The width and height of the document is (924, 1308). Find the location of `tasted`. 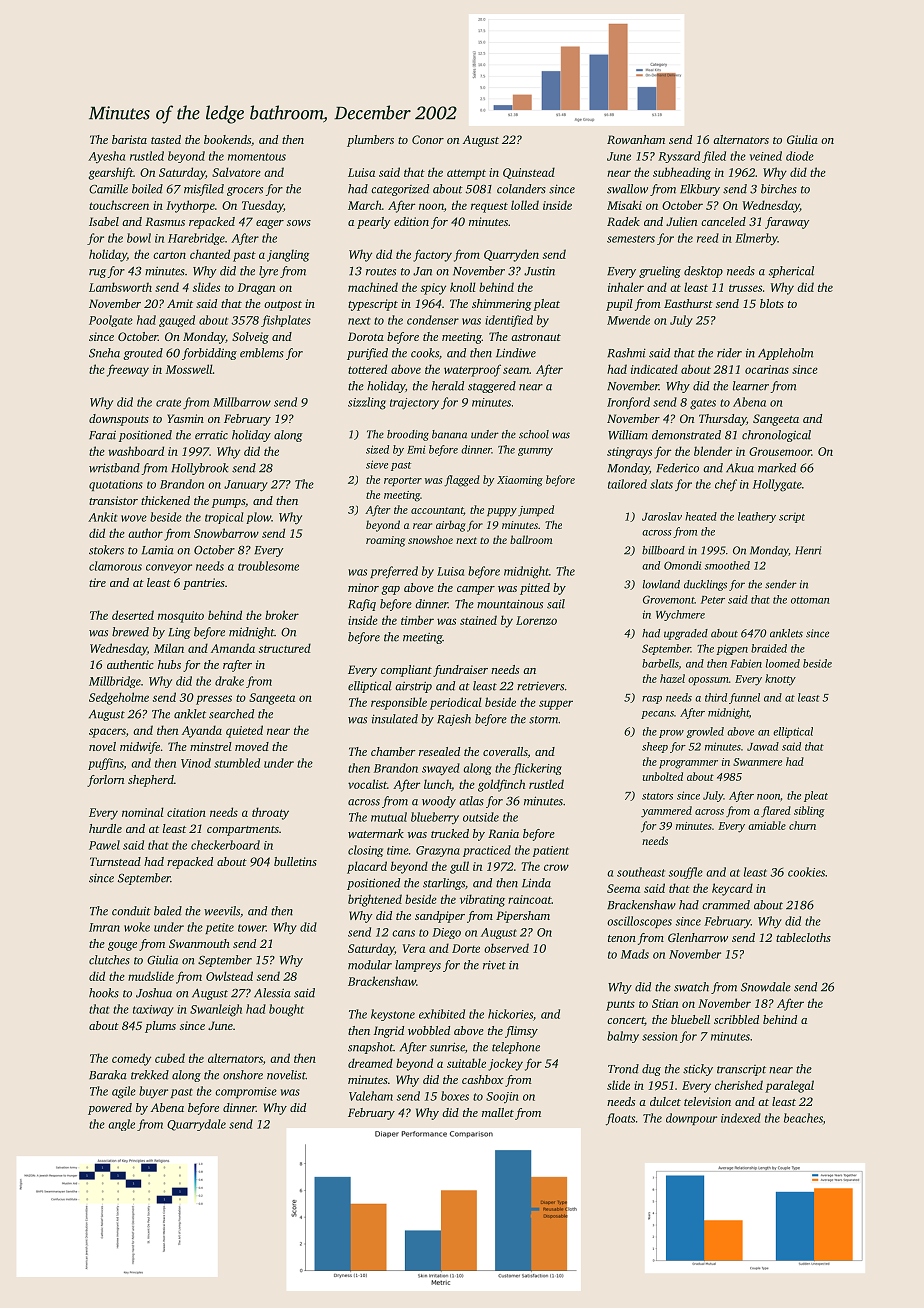

tasted is located at coordinates (166, 139).
